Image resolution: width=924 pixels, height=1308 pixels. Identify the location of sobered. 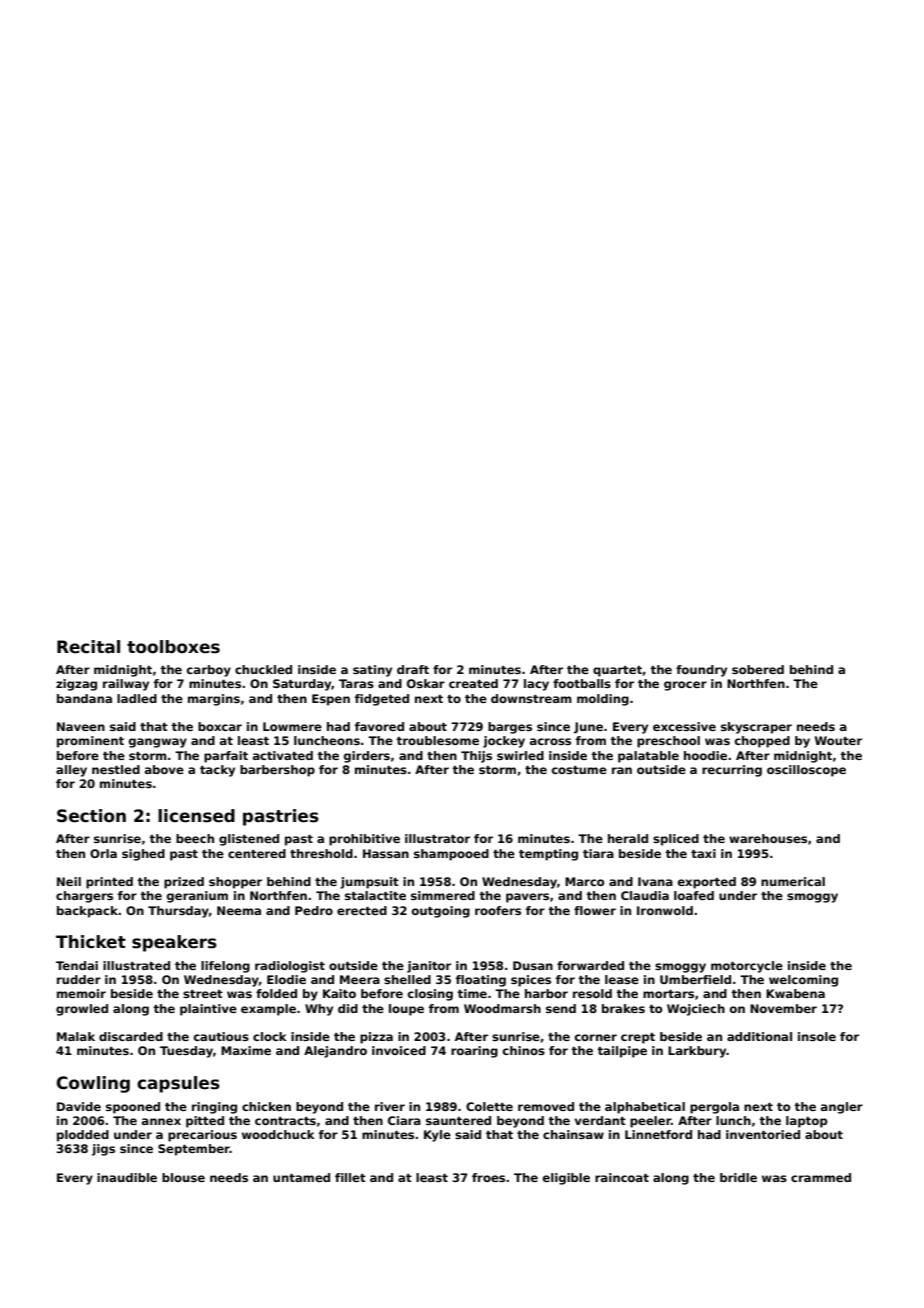
(758, 669).
